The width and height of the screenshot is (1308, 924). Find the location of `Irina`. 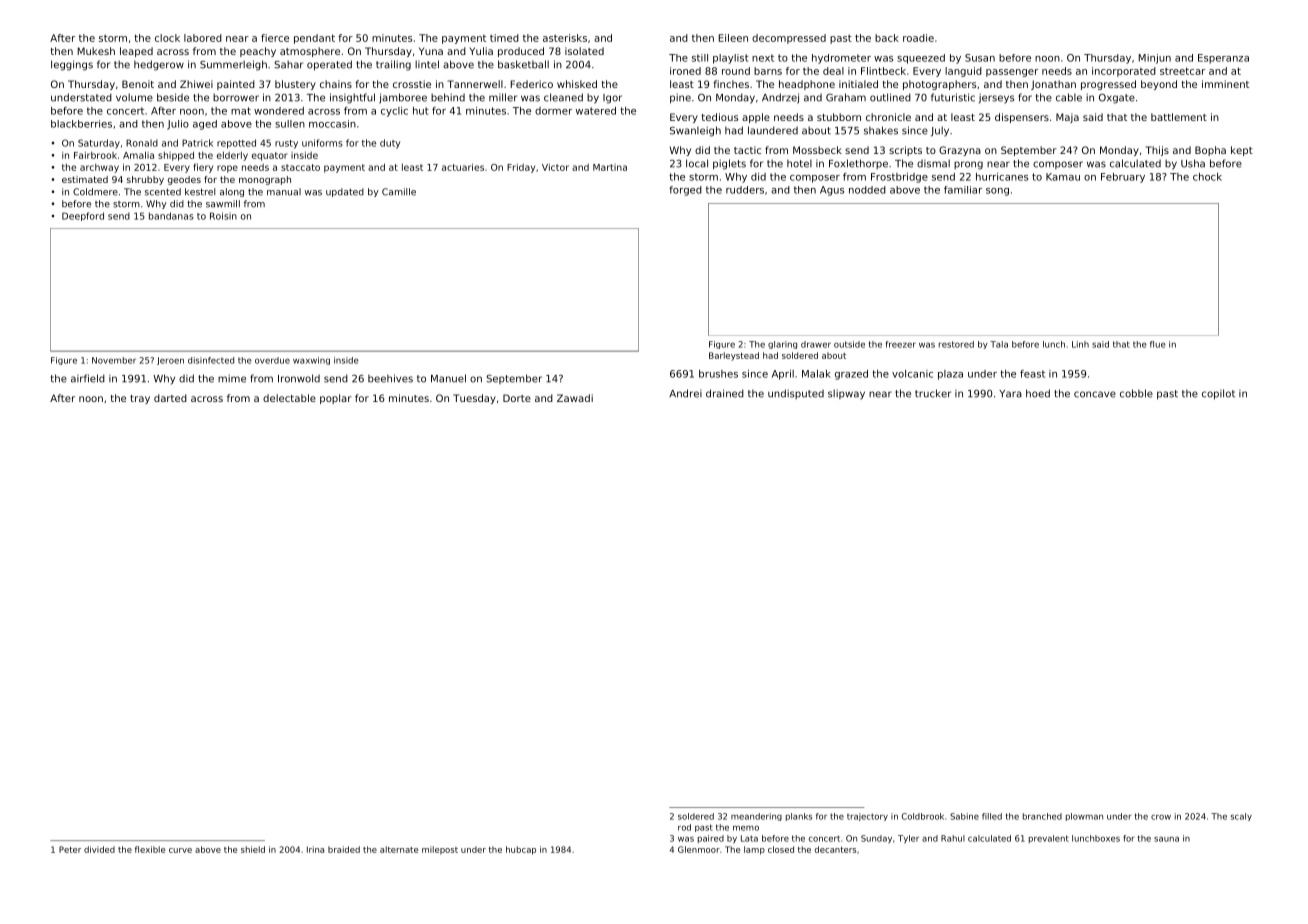

Irina is located at coordinates (315, 849).
